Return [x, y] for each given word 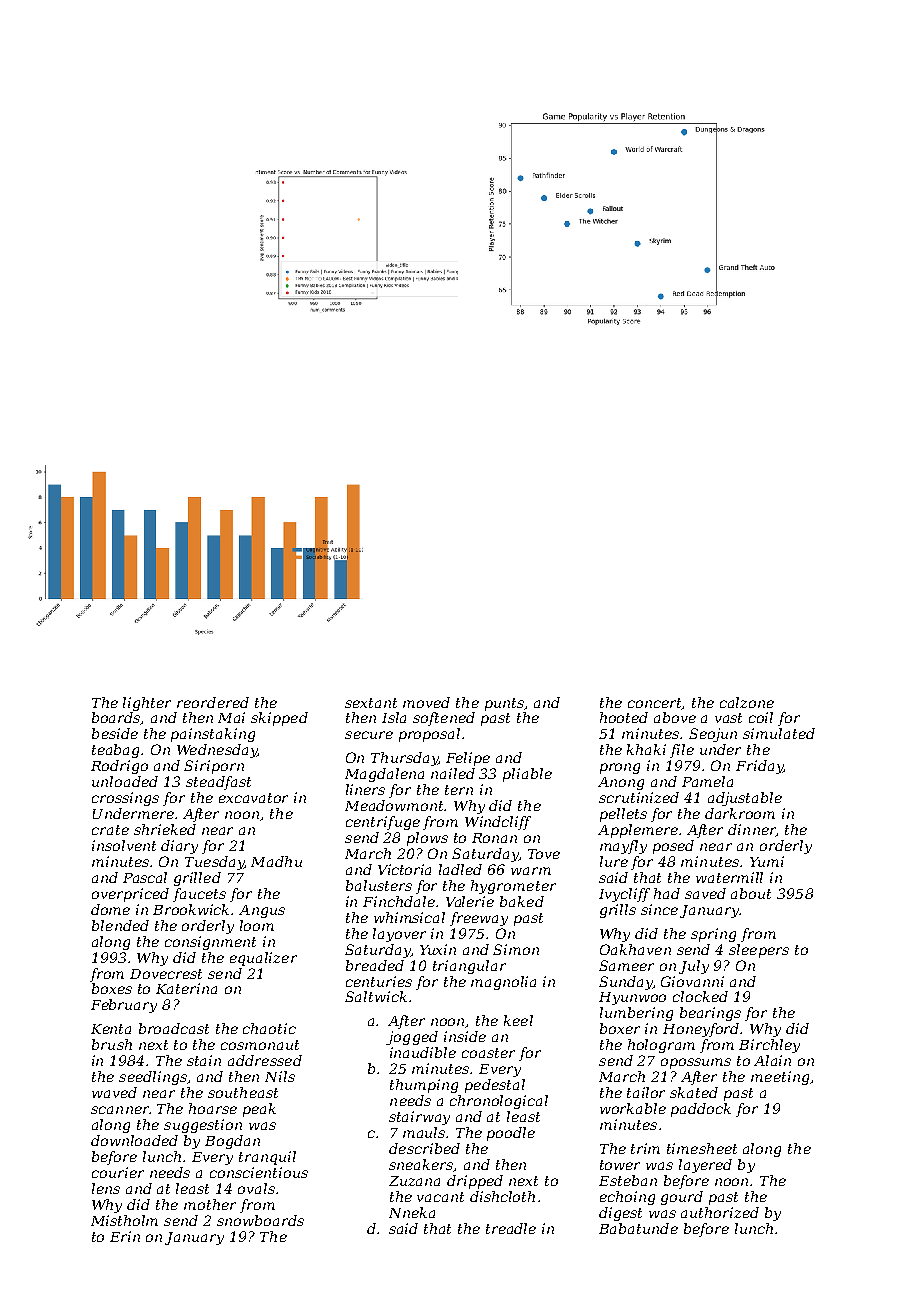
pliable [527, 775]
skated [694, 1092]
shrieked [165, 829]
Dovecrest [166, 974]
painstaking [213, 735]
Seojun [713, 735]
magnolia [503, 983]
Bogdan [232, 1142]
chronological [499, 1102]
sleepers [759, 951]
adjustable [745, 799]
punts [504, 704]
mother [210, 1204]
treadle [511, 1228]
